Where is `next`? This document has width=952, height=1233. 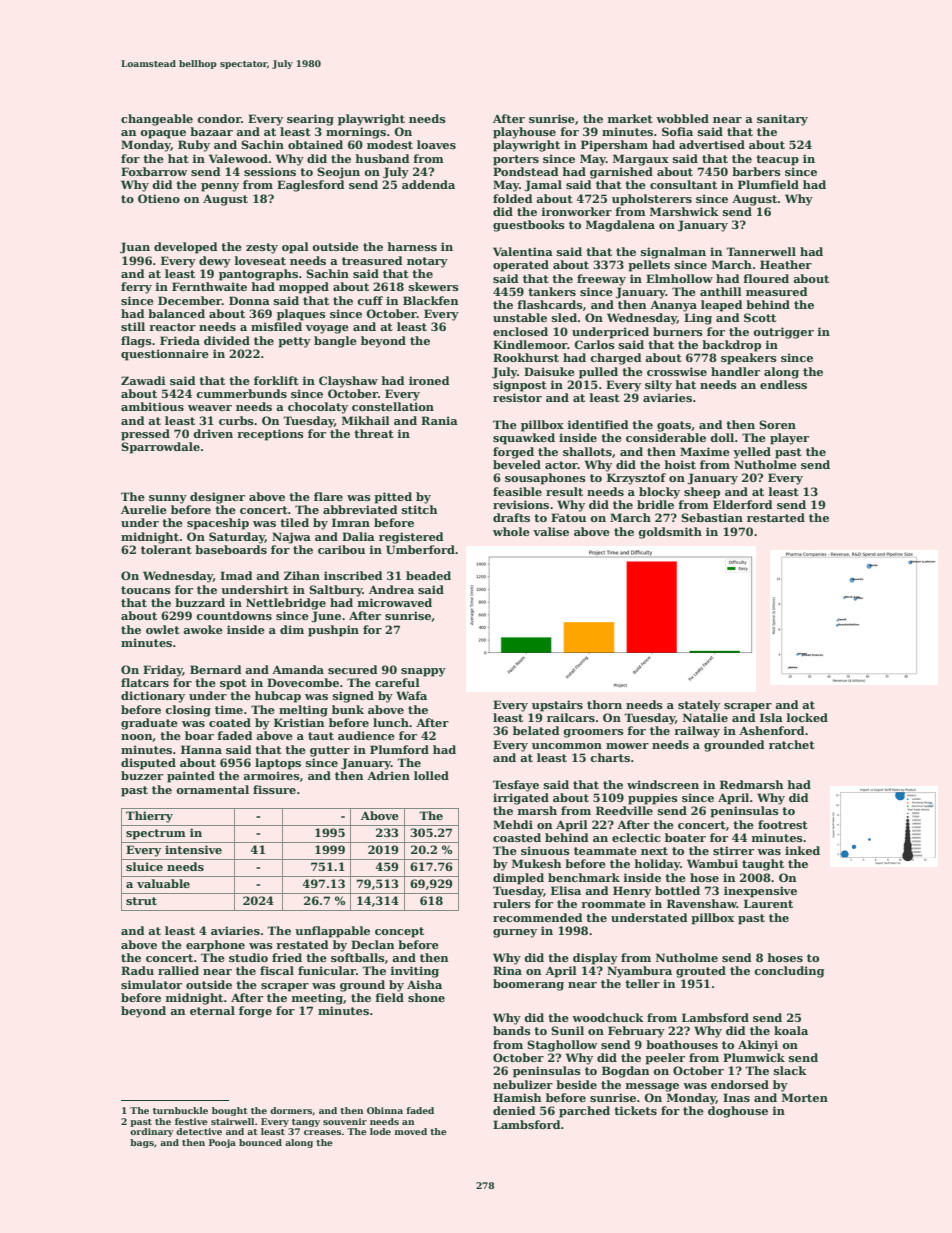
next is located at coordinates (654, 851).
